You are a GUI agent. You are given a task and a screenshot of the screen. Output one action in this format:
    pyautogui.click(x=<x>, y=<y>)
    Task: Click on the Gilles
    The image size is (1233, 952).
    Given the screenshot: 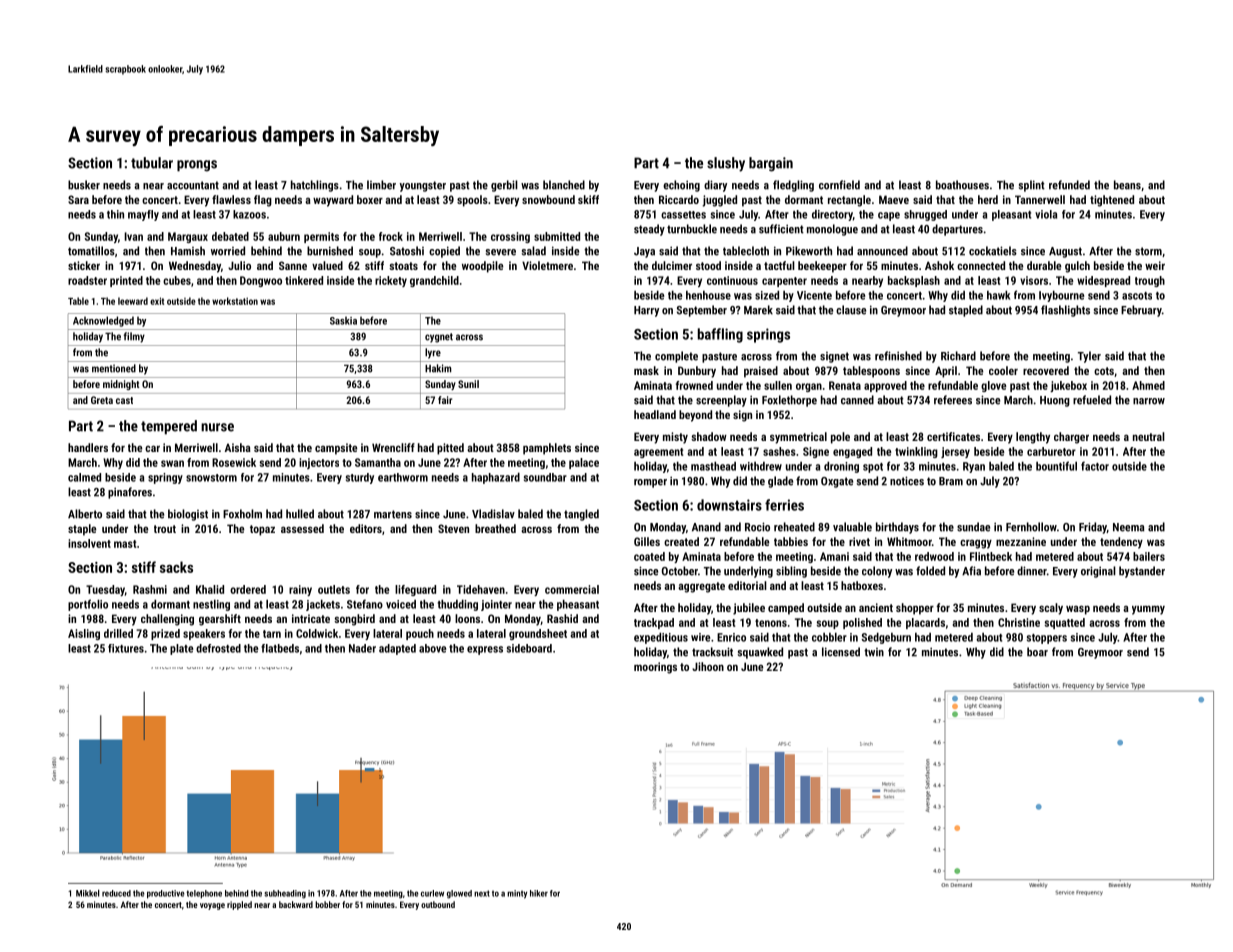 What is the action you would take?
    pyautogui.click(x=647, y=541)
